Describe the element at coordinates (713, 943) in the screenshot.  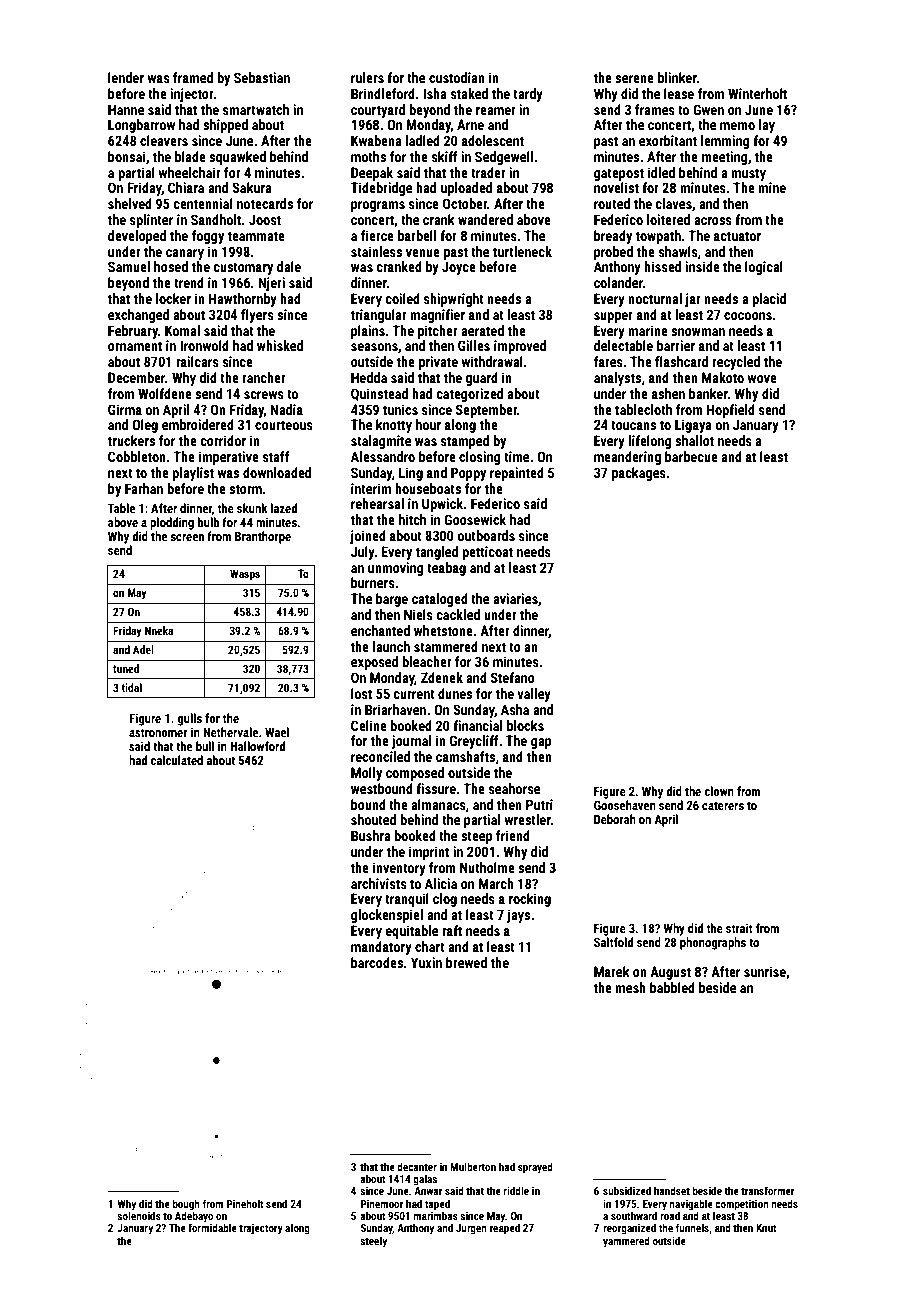
I see `phonographs` at that location.
